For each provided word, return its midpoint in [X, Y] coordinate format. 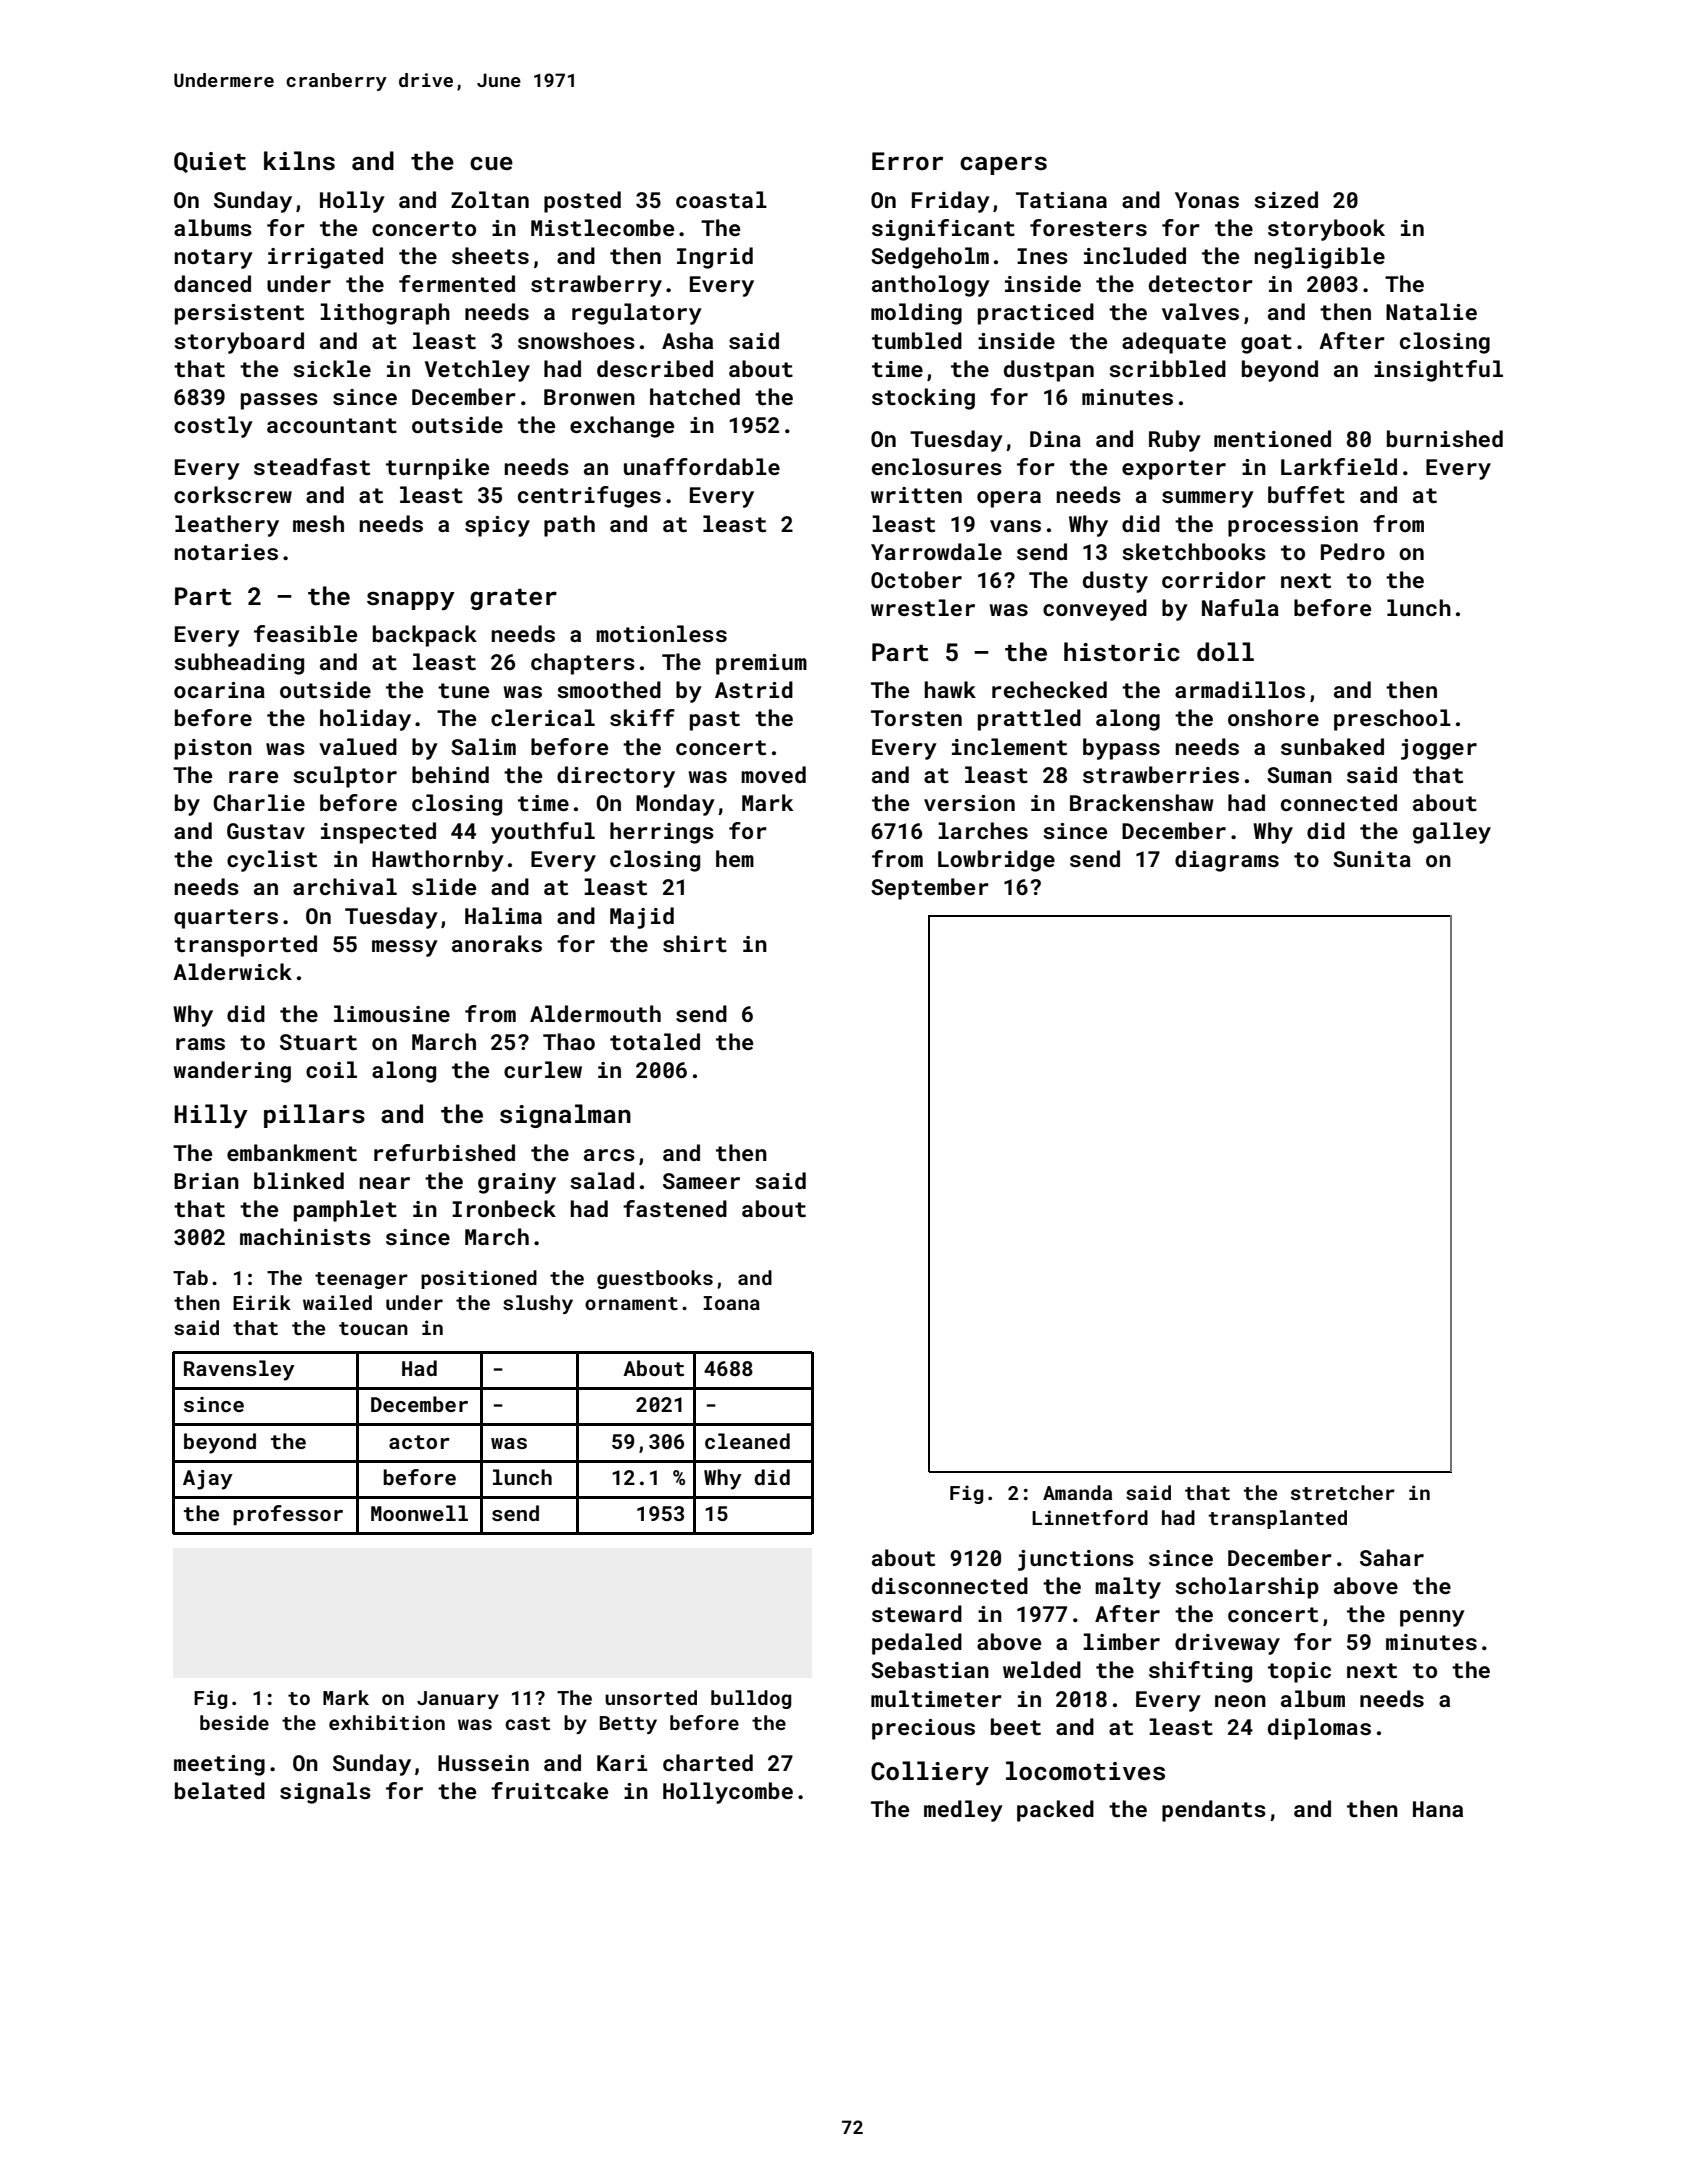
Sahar [1392, 1557]
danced [212, 283]
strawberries [1161, 774]
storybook [1326, 230]
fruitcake [549, 1790]
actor [419, 1442]
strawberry [596, 286]
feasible [305, 633]
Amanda [1077, 1492]
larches [983, 830]
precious [923, 1729]
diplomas [1319, 1729]
